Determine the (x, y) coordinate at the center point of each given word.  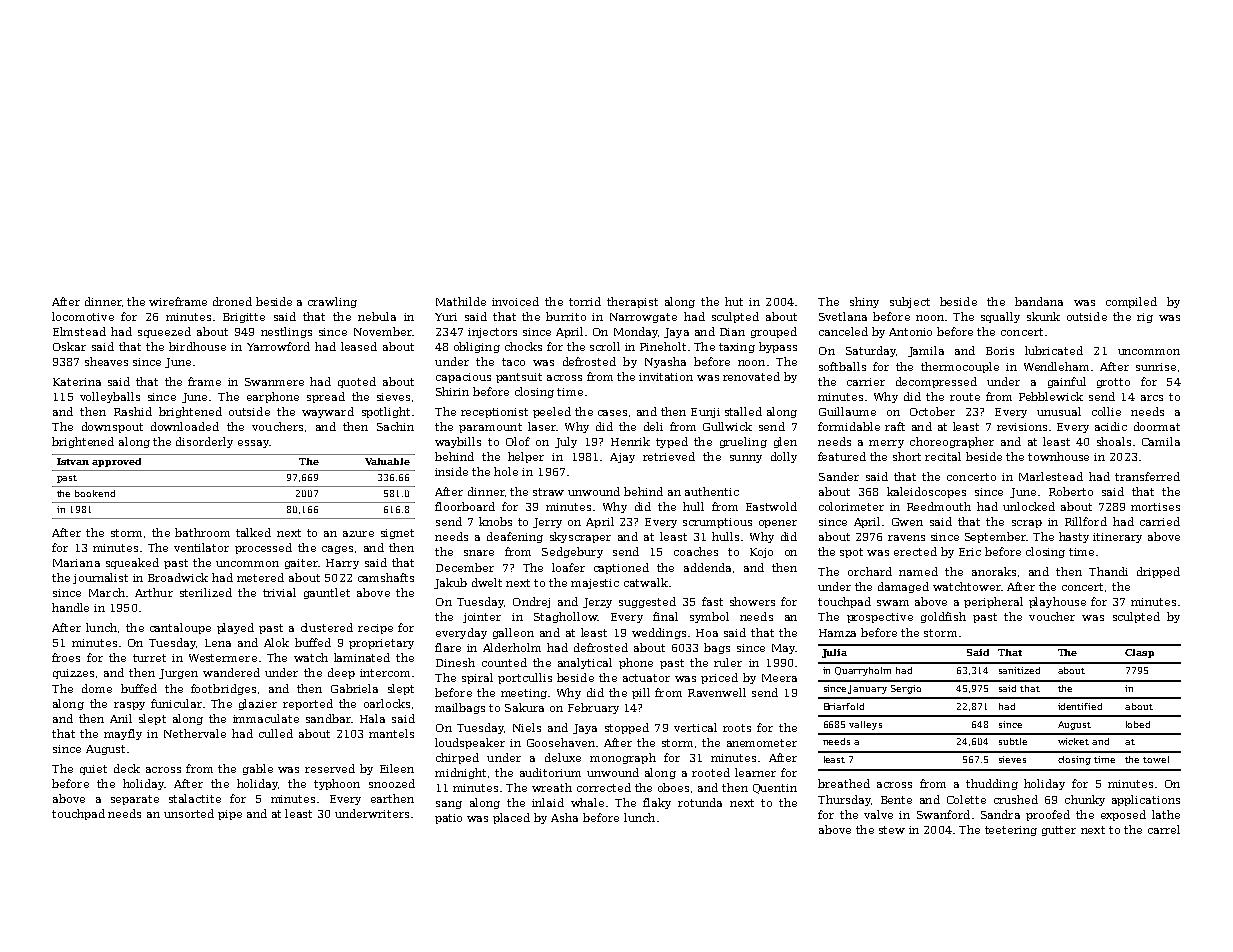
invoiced (515, 301)
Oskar (69, 346)
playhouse (1057, 602)
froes (66, 657)
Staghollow (565, 617)
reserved (330, 768)
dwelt (487, 582)
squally (1000, 317)
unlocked (1029, 506)
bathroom (202, 532)
